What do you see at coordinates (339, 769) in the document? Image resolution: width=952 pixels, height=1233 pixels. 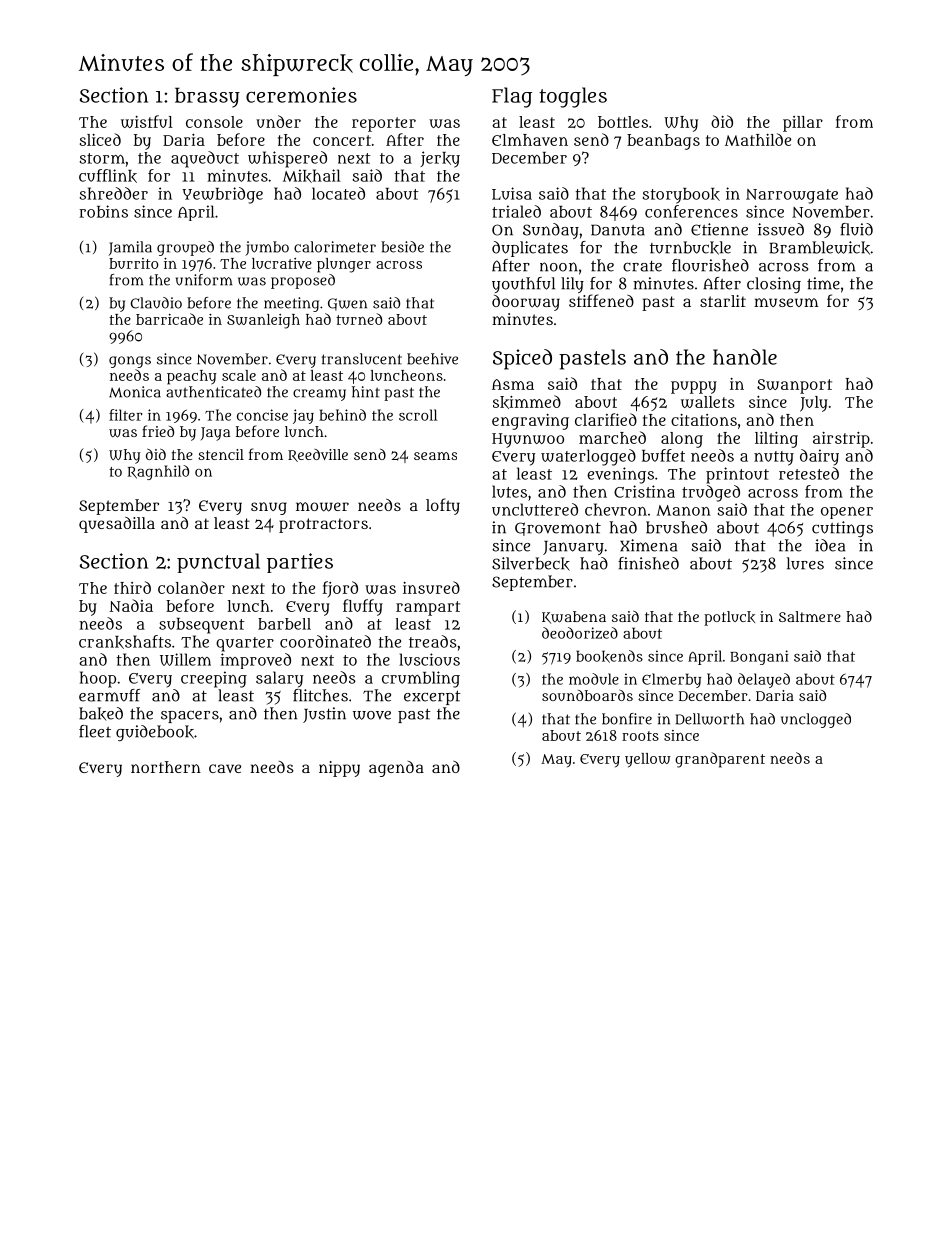 I see `nippy` at bounding box center [339, 769].
